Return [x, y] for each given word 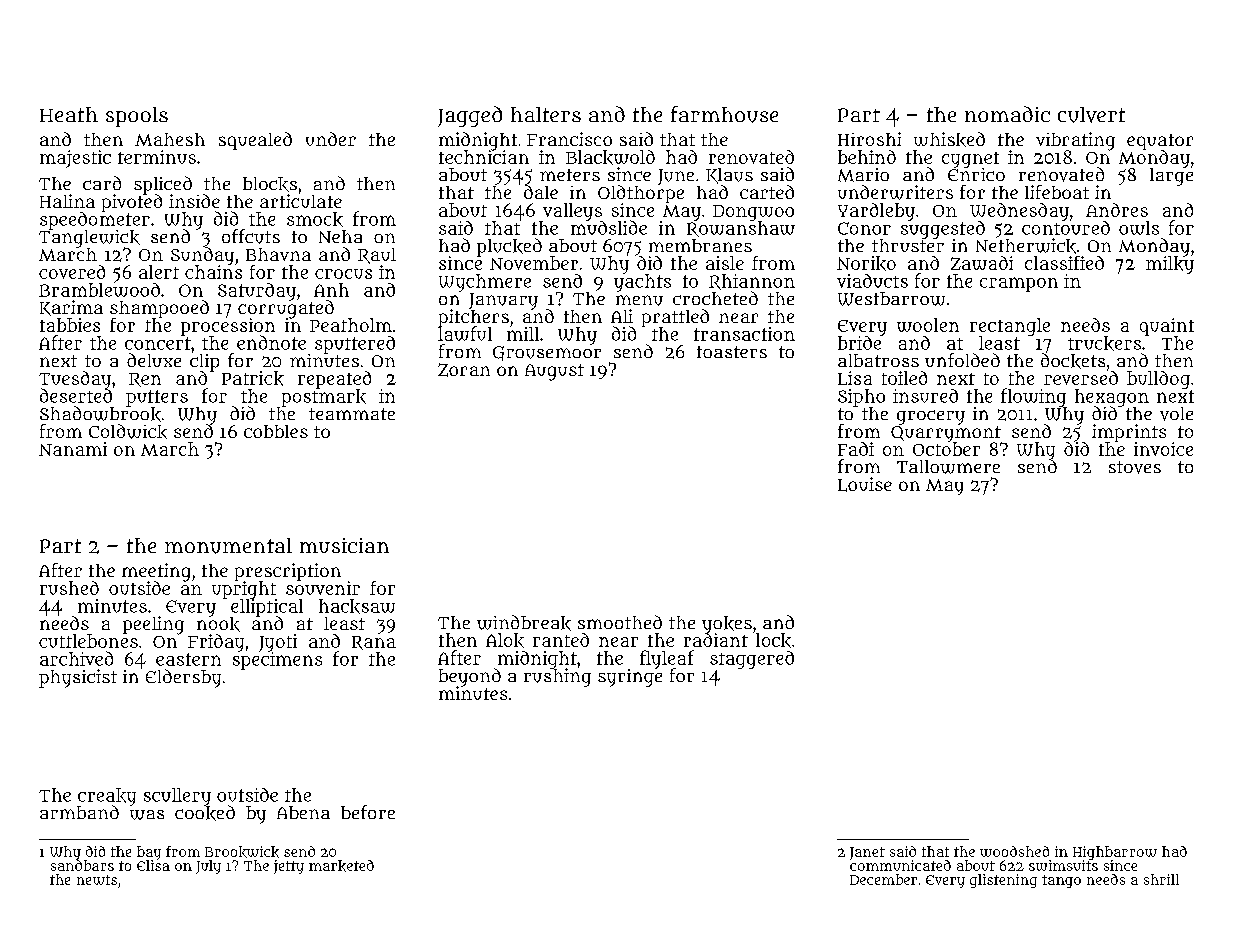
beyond [470, 677]
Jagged [470, 116]
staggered [752, 660]
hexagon [1112, 398]
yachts [642, 283]
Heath [69, 114]
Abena [303, 812]
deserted [76, 396]
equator [1160, 142]
